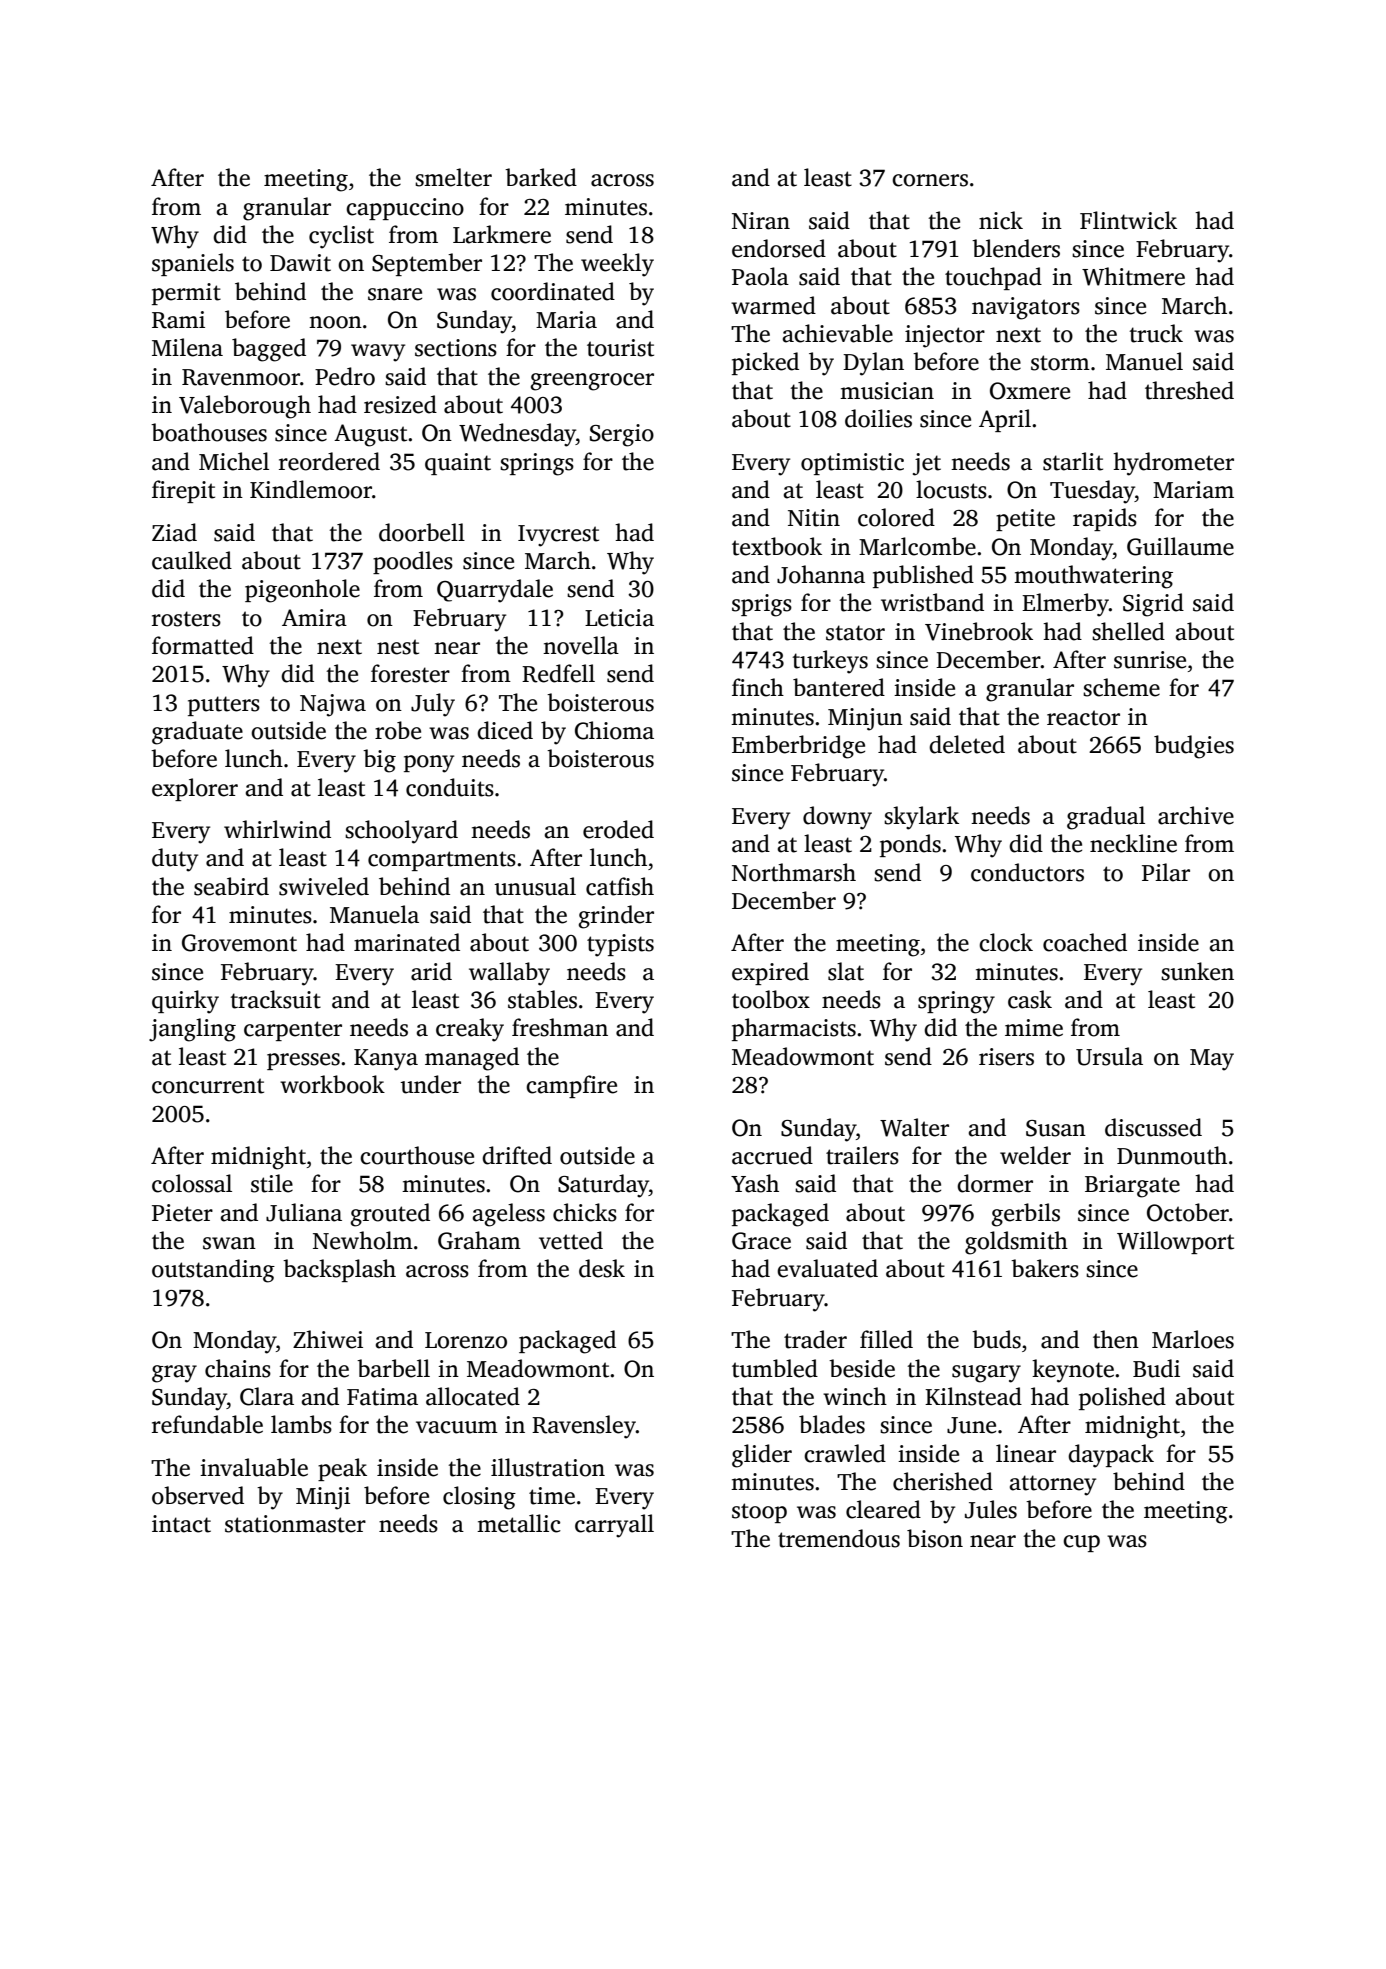 The height and width of the image is (1969, 1386). What do you see at coordinates (272, 1183) in the image?
I see `stile` at bounding box center [272, 1183].
